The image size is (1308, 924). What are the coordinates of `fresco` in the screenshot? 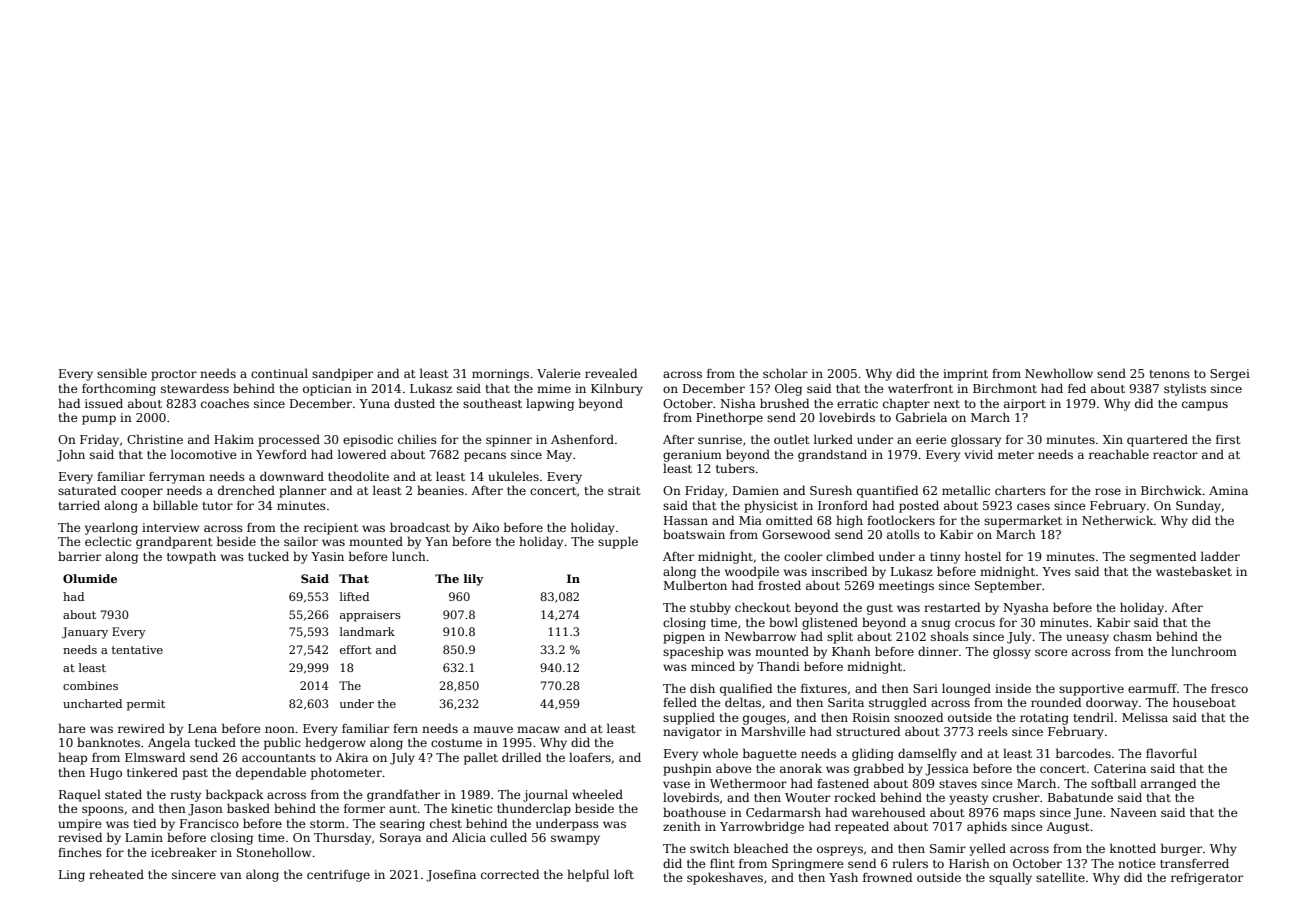 It's located at (1229, 688).
